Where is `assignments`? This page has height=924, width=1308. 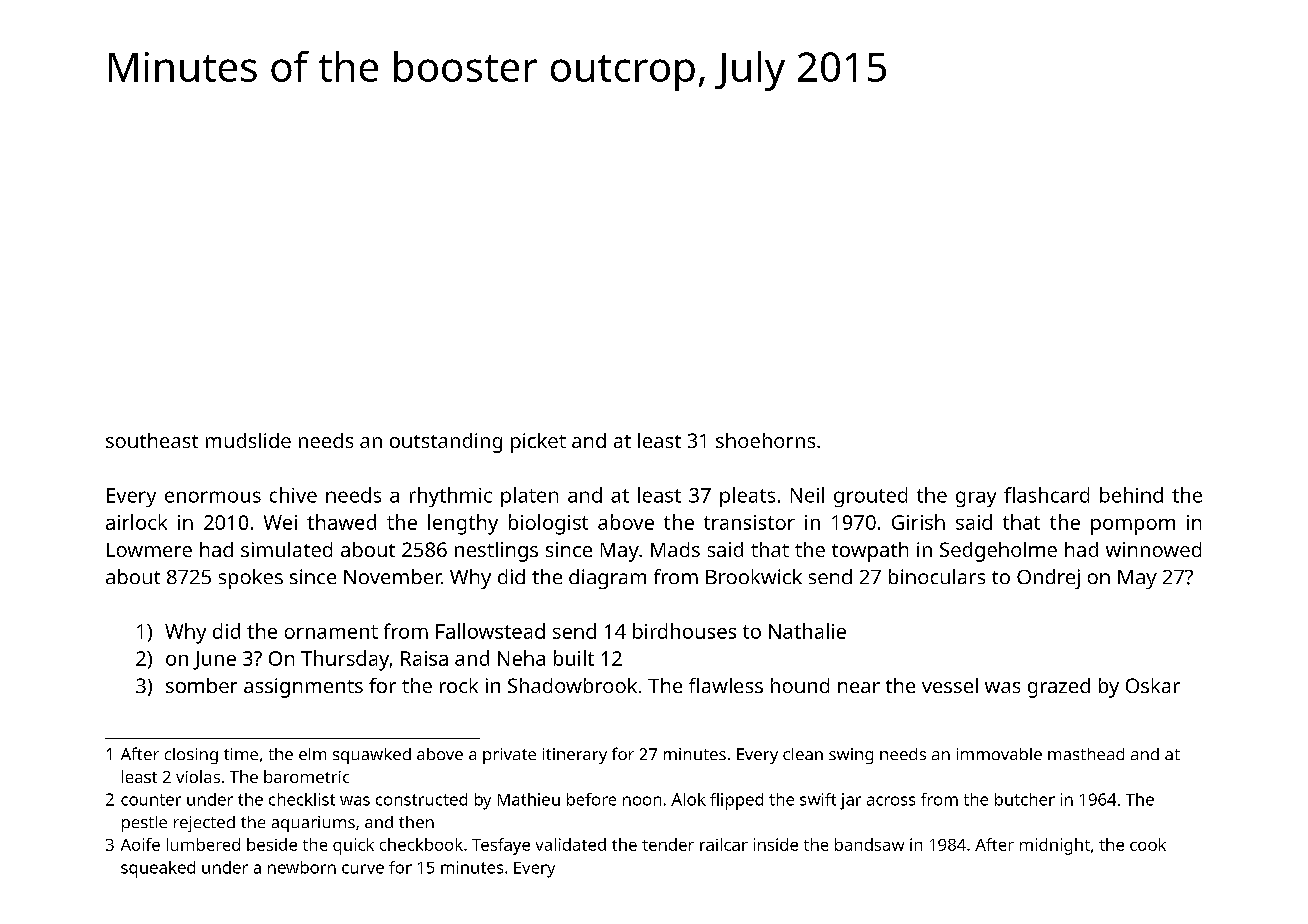
assignments is located at coordinates (303, 688).
